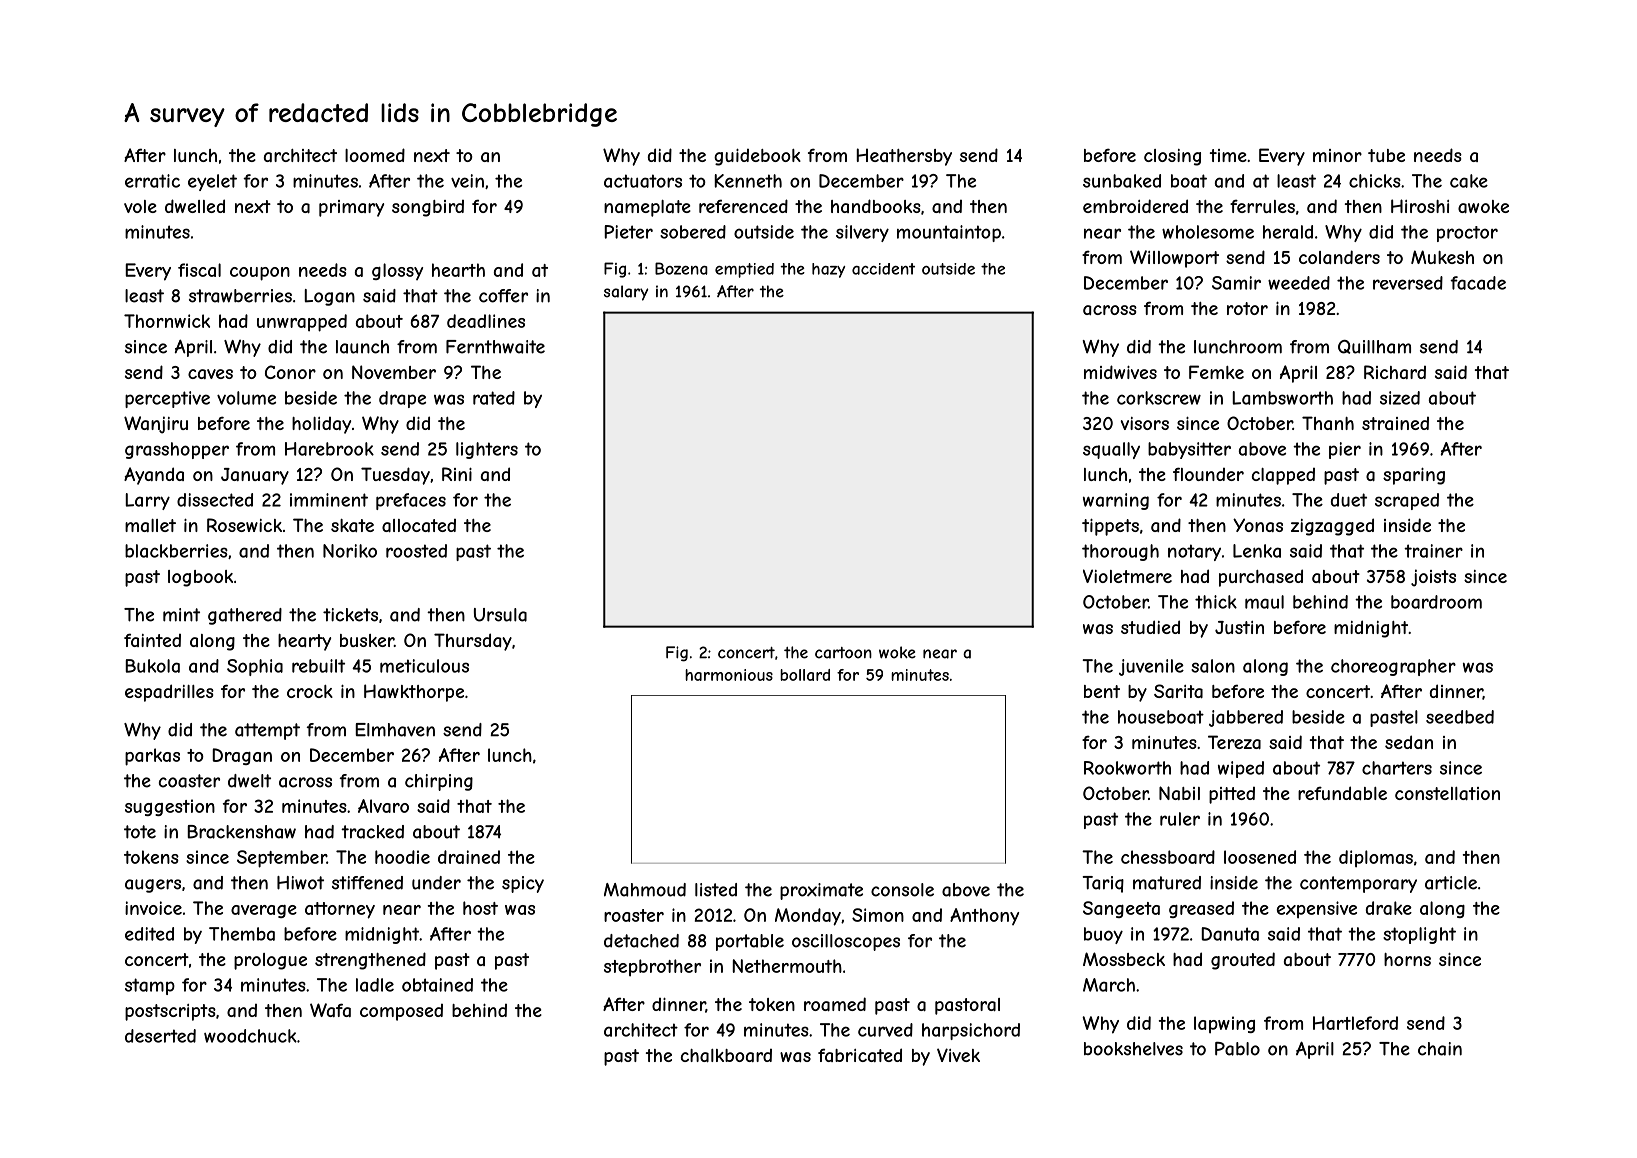 The height and width of the image is (1158, 1637). I want to click on Willowport, so click(1174, 259).
